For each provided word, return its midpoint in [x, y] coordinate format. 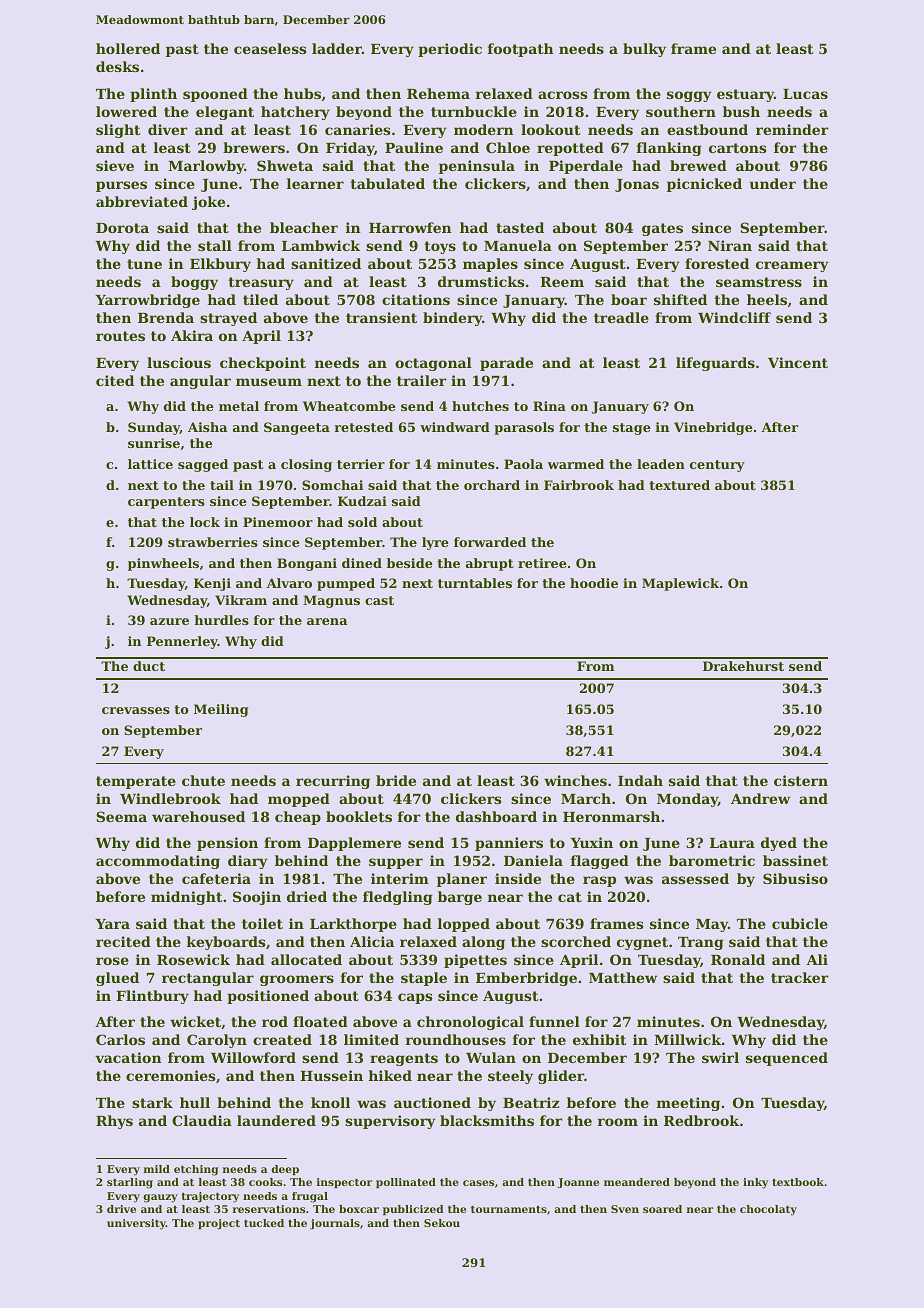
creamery [792, 266]
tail [222, 485]
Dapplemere [354, 844]
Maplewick [680, 584]
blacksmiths [487, 1120]
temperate [136, 782]
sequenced [787, 1059]
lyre [435, 543]
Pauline [414, 147]
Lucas [805, 94]
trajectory [210, 1197]
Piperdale [586, 167]
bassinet [795, 860]
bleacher [304, 227]
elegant [225, 113]
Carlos [120, 1039]
